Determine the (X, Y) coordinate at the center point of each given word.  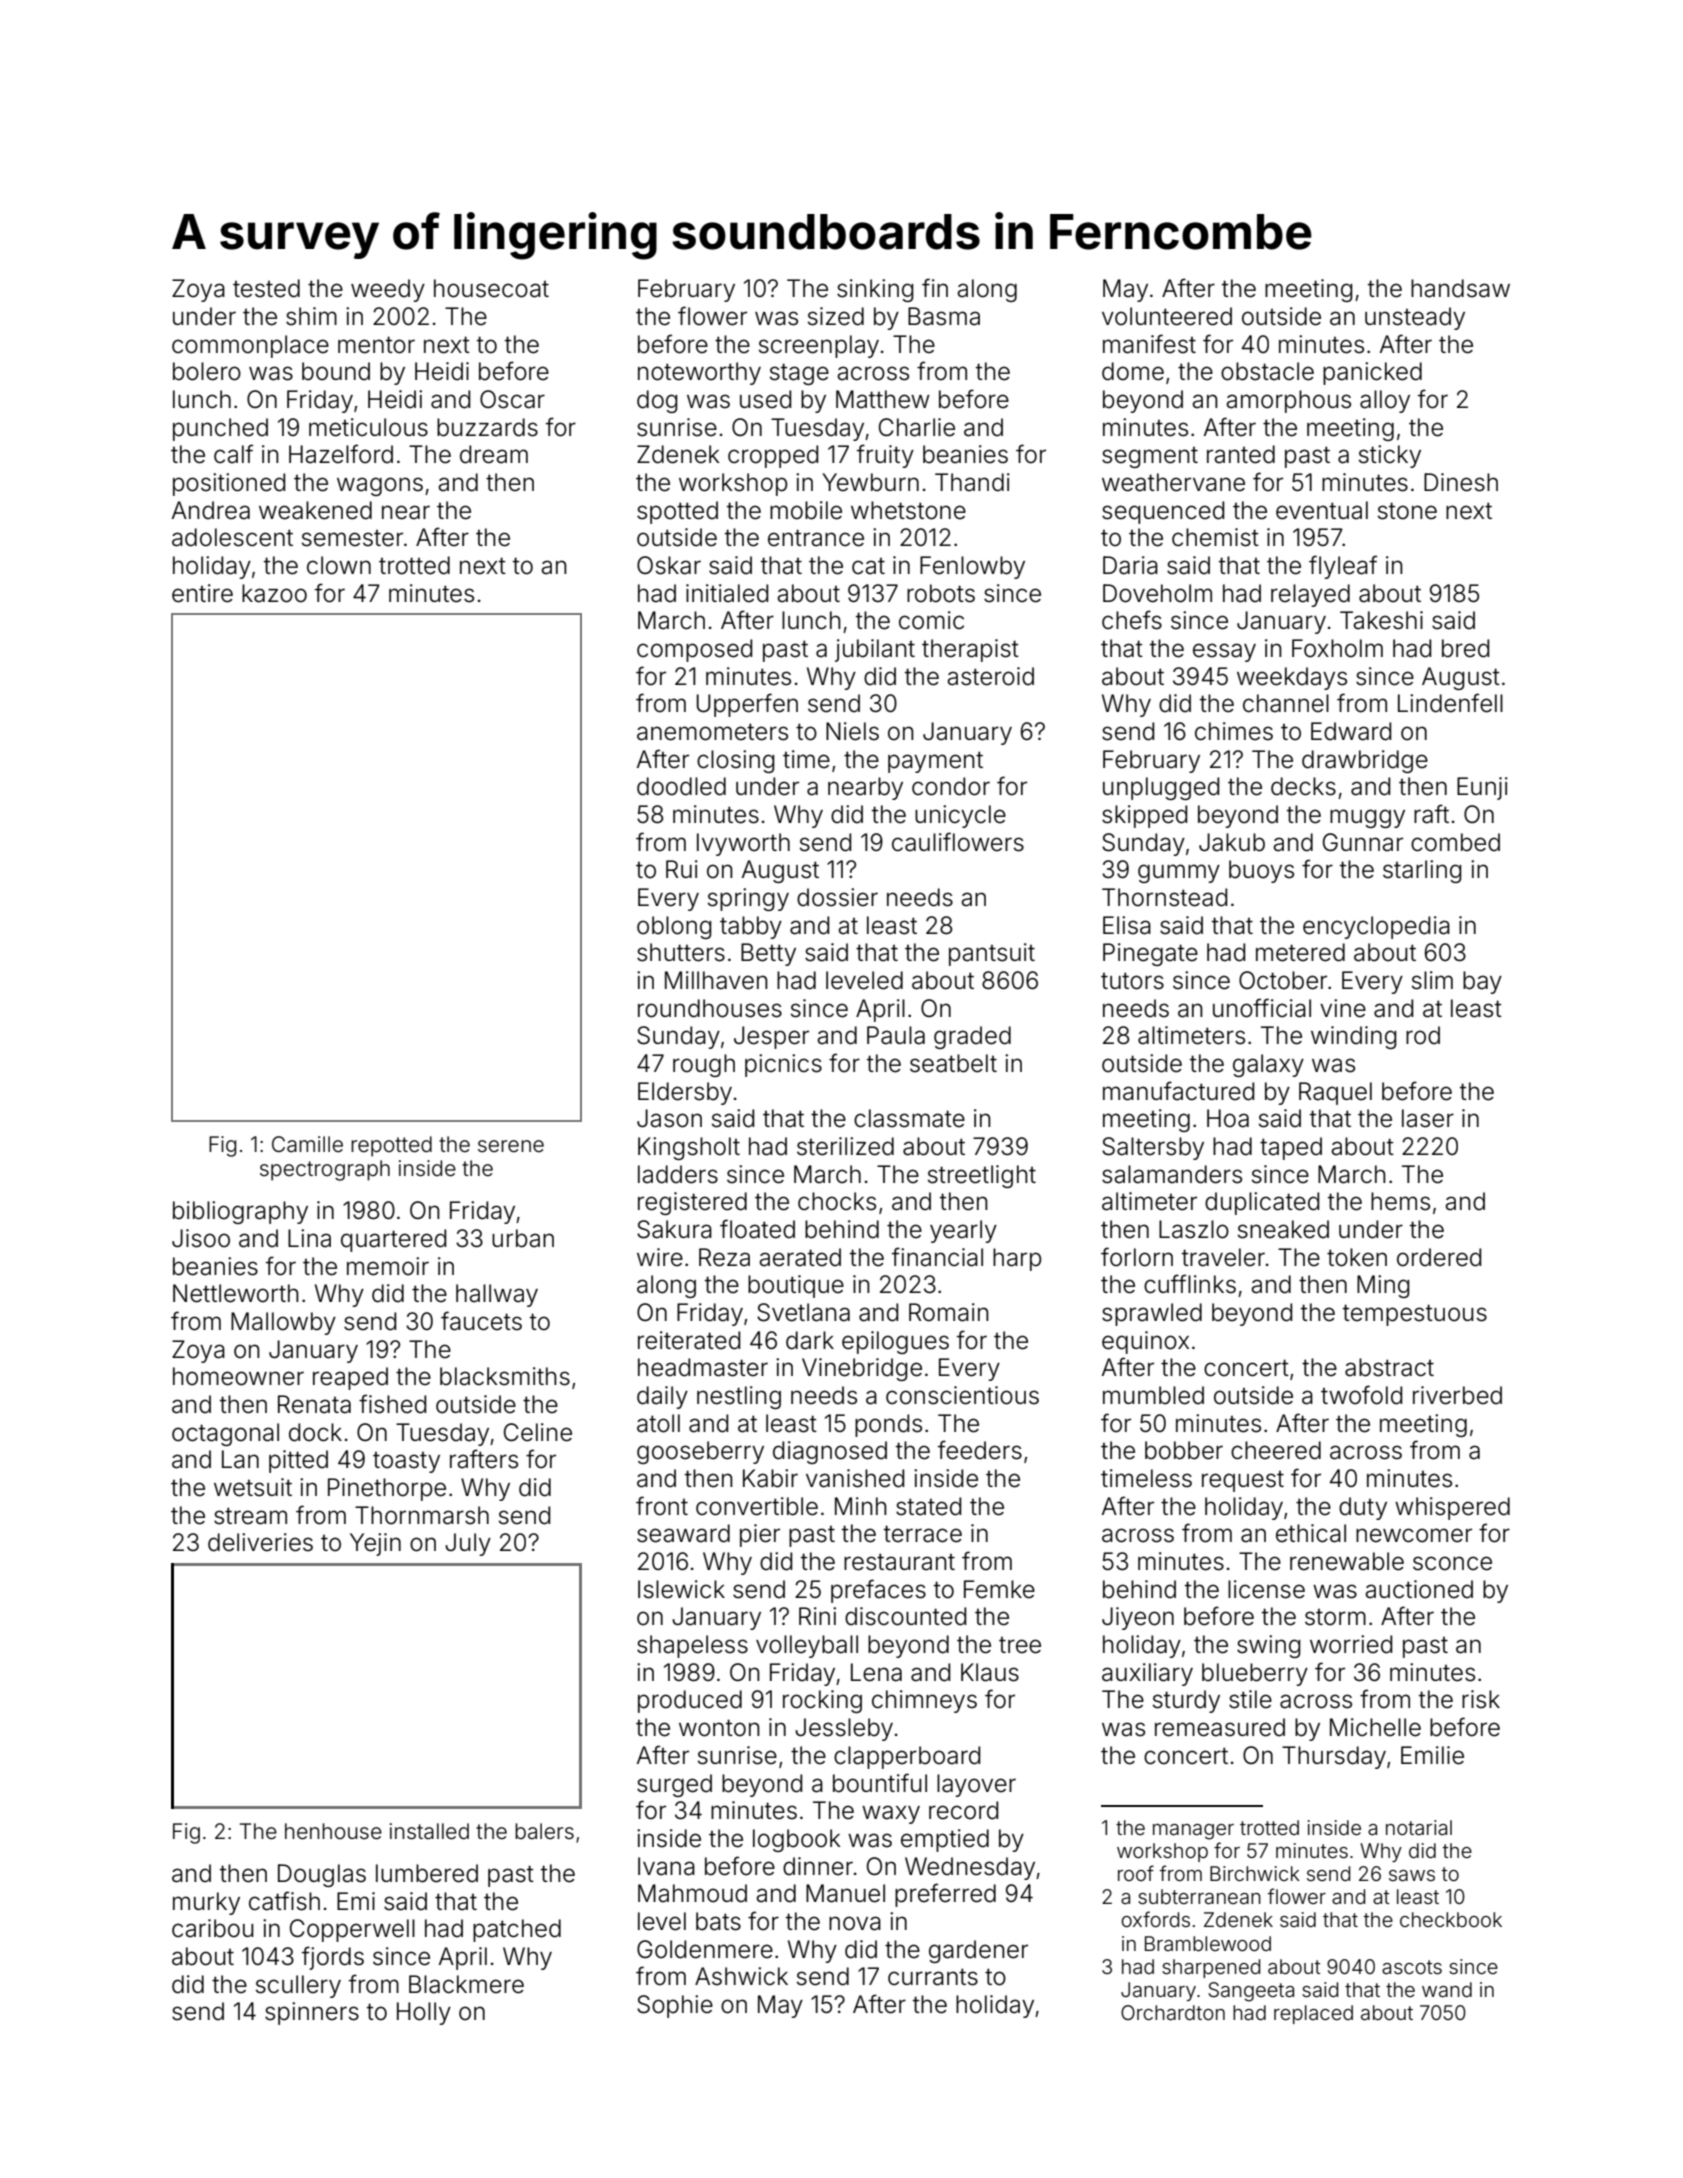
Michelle (1375, 1727)
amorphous (1288, 401)
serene (511, 1146)
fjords (333, 1958)
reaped (350, 1378)
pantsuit (992, 954)
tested (266, 288)
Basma (944, 316)
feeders (980, 1450)
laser (1428, 1118)
